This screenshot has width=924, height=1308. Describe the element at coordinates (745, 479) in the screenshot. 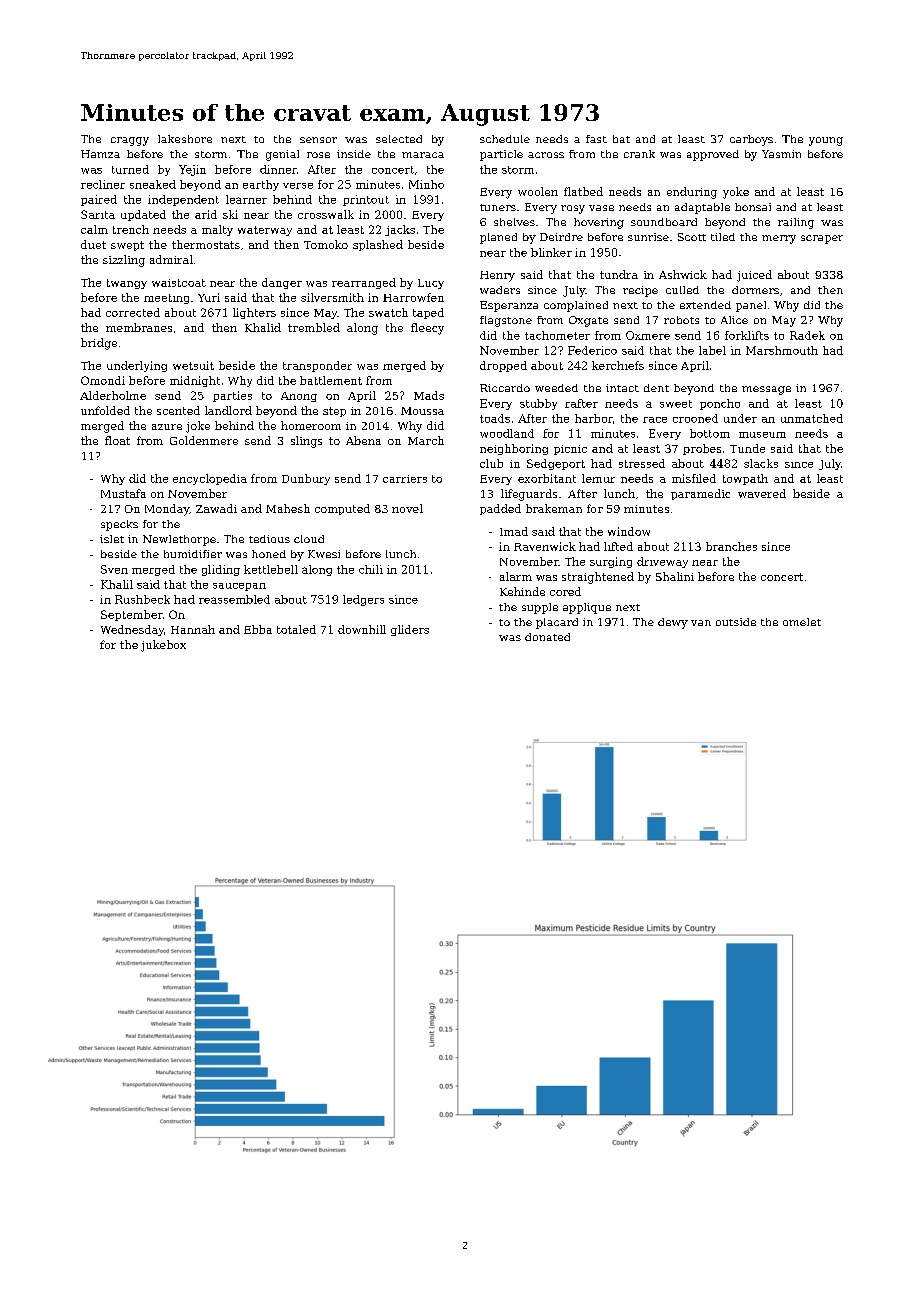

I see `towpath` at that location.
